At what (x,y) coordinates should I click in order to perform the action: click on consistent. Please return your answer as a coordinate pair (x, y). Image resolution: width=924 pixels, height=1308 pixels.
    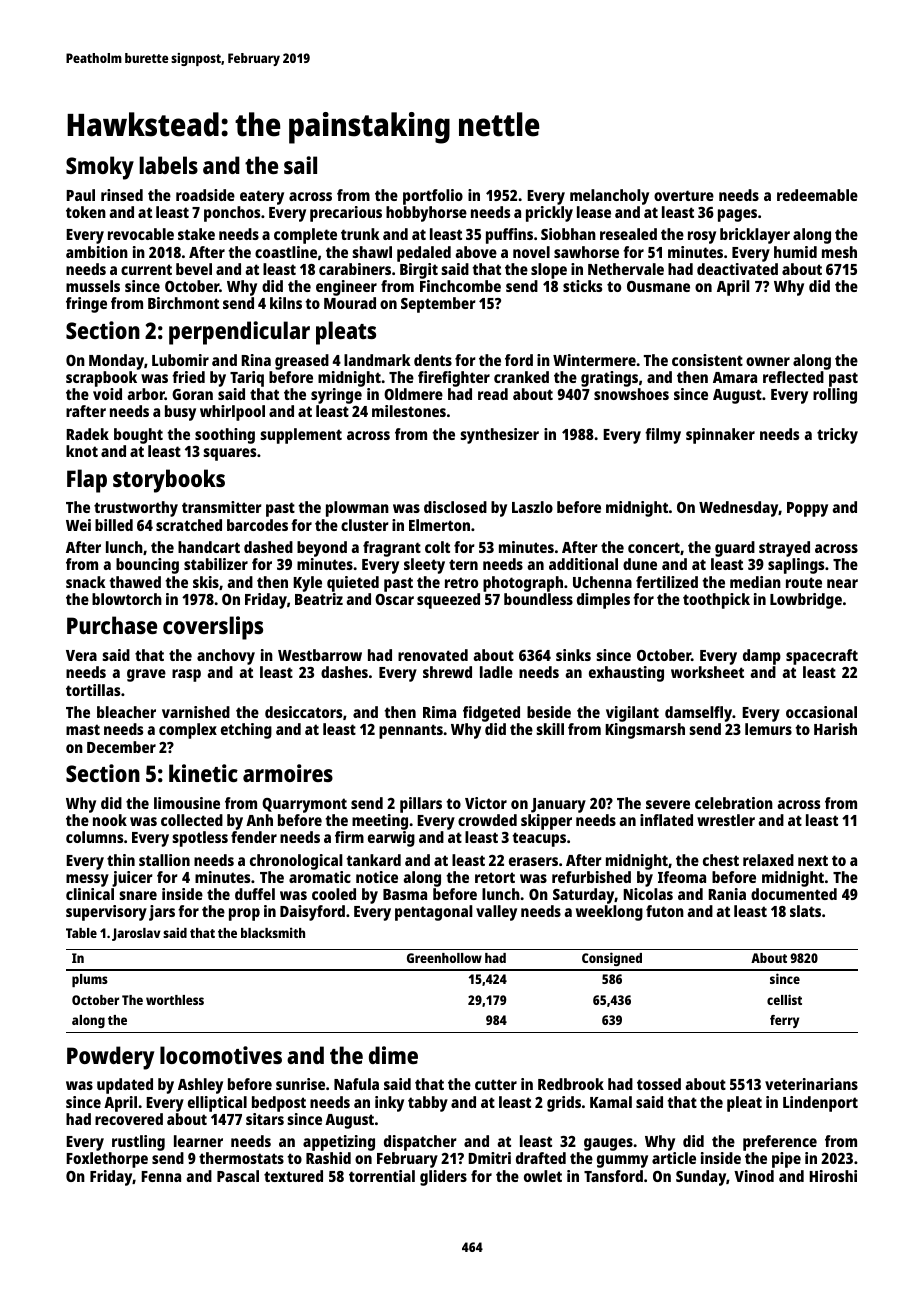
    Looking at the image, I should click on (707, 360).
